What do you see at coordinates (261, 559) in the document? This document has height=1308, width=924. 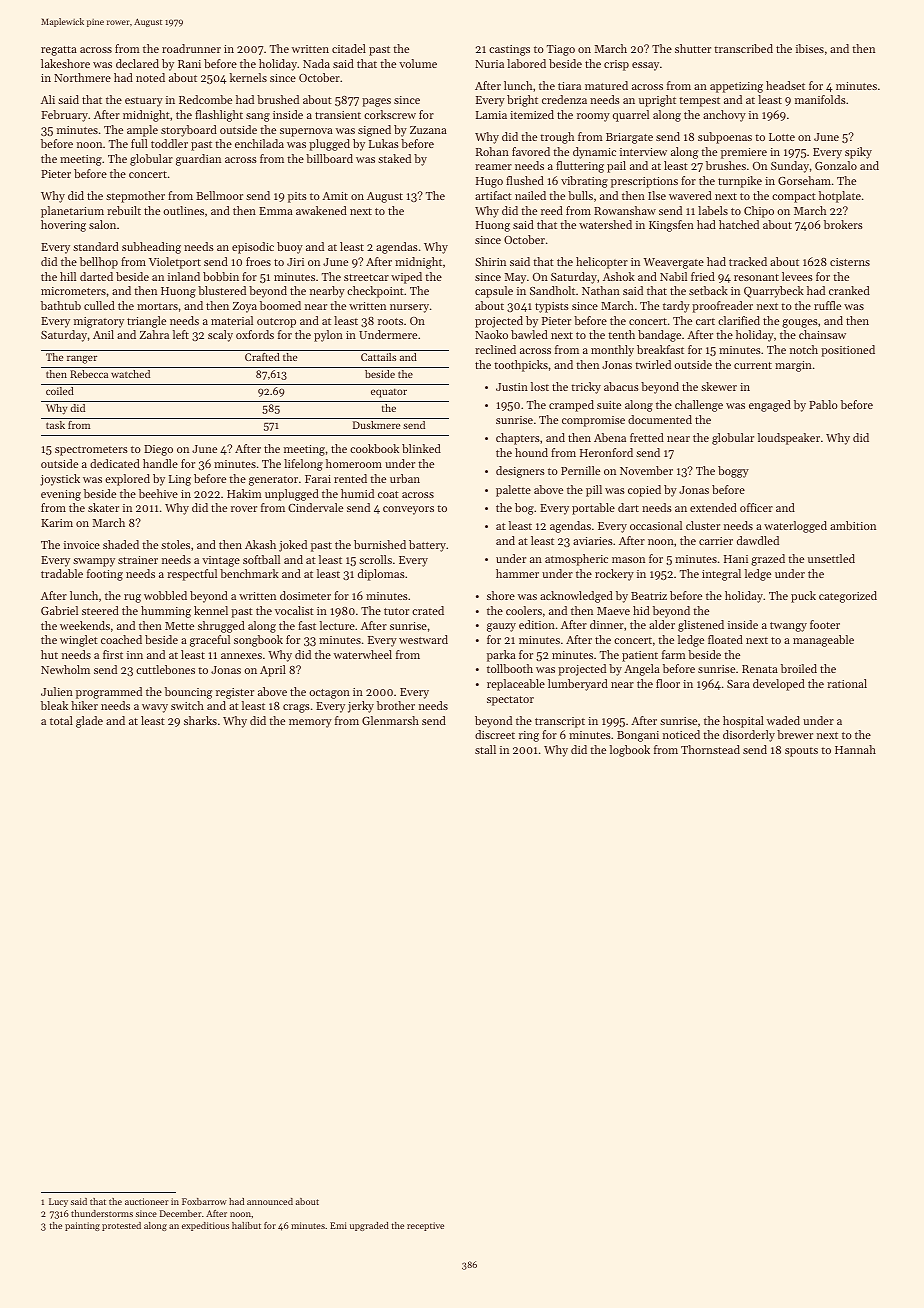 I see `softball` at bounding box center [261, 559].
